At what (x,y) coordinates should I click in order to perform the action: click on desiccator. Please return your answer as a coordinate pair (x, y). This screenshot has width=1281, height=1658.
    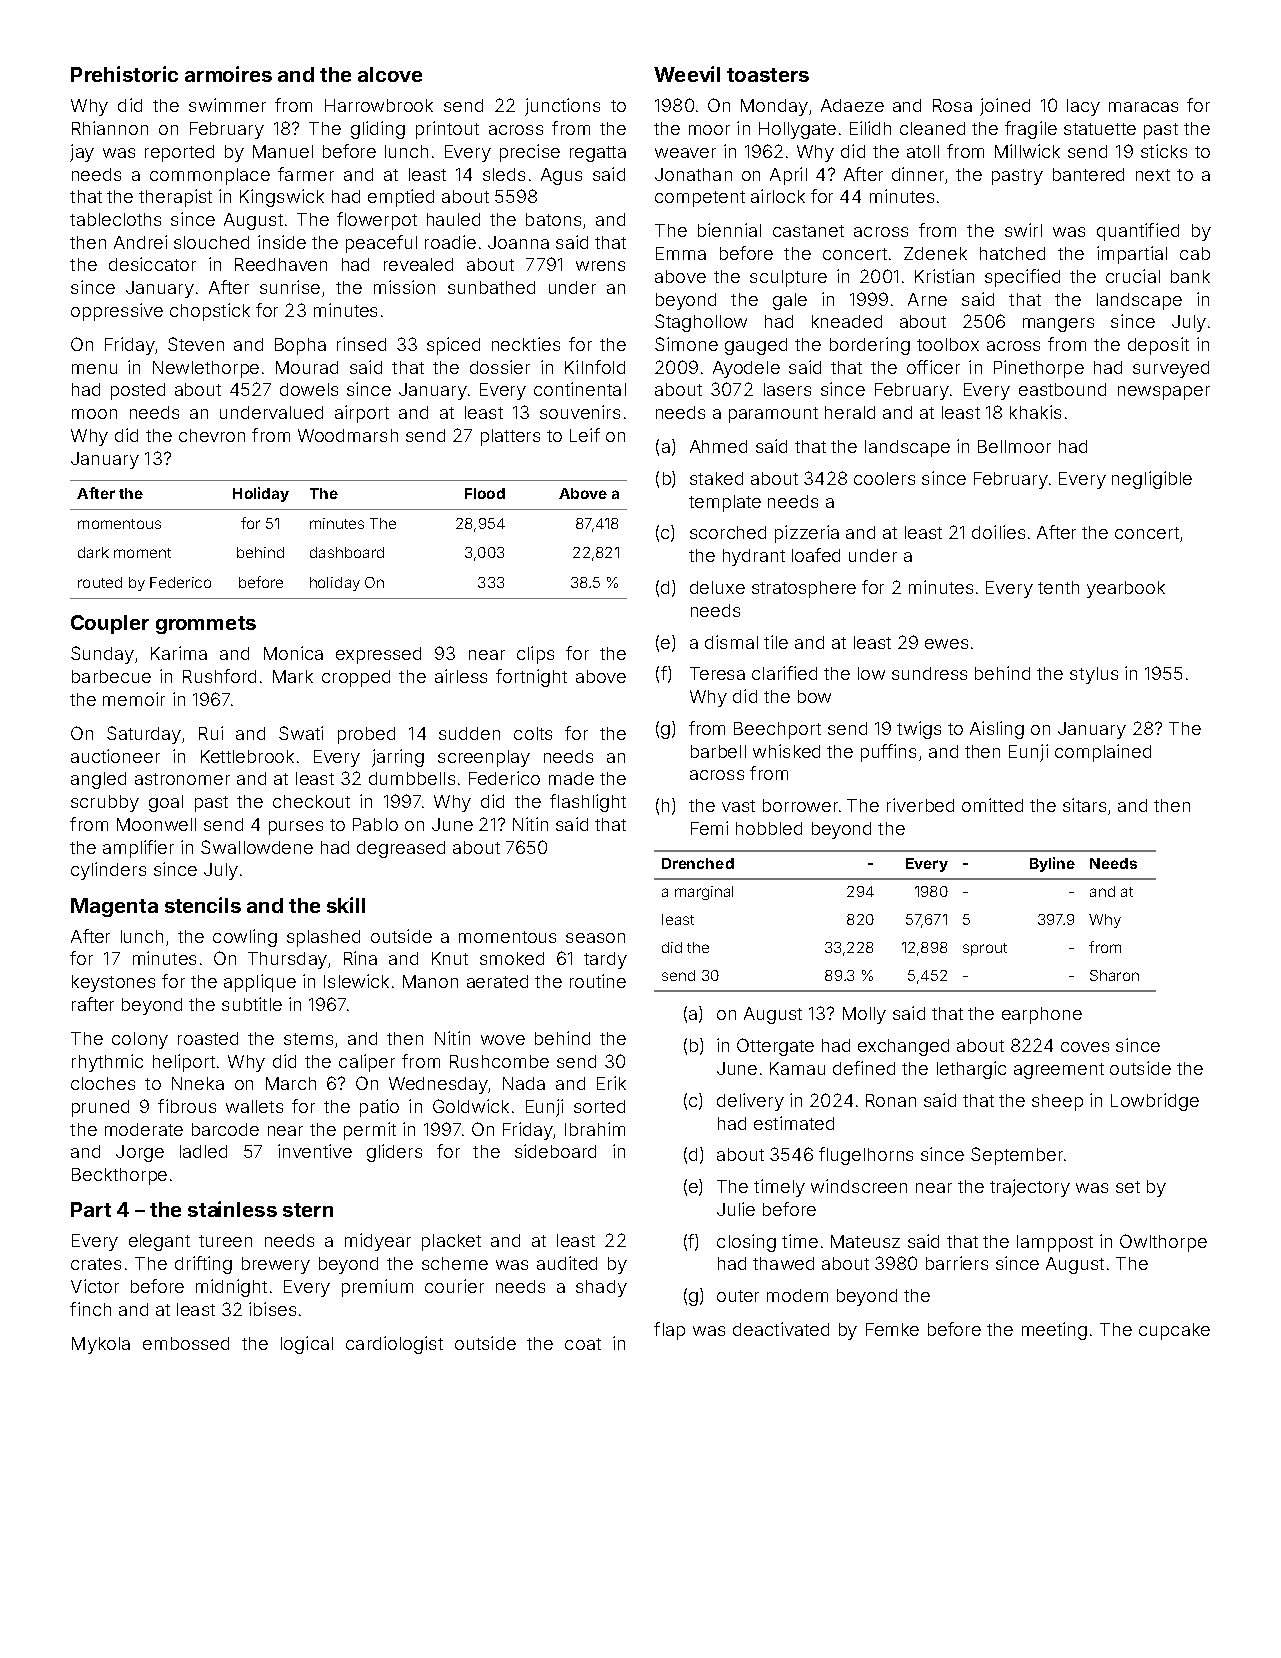
    Looking at the image, I should click on (152, 264).
